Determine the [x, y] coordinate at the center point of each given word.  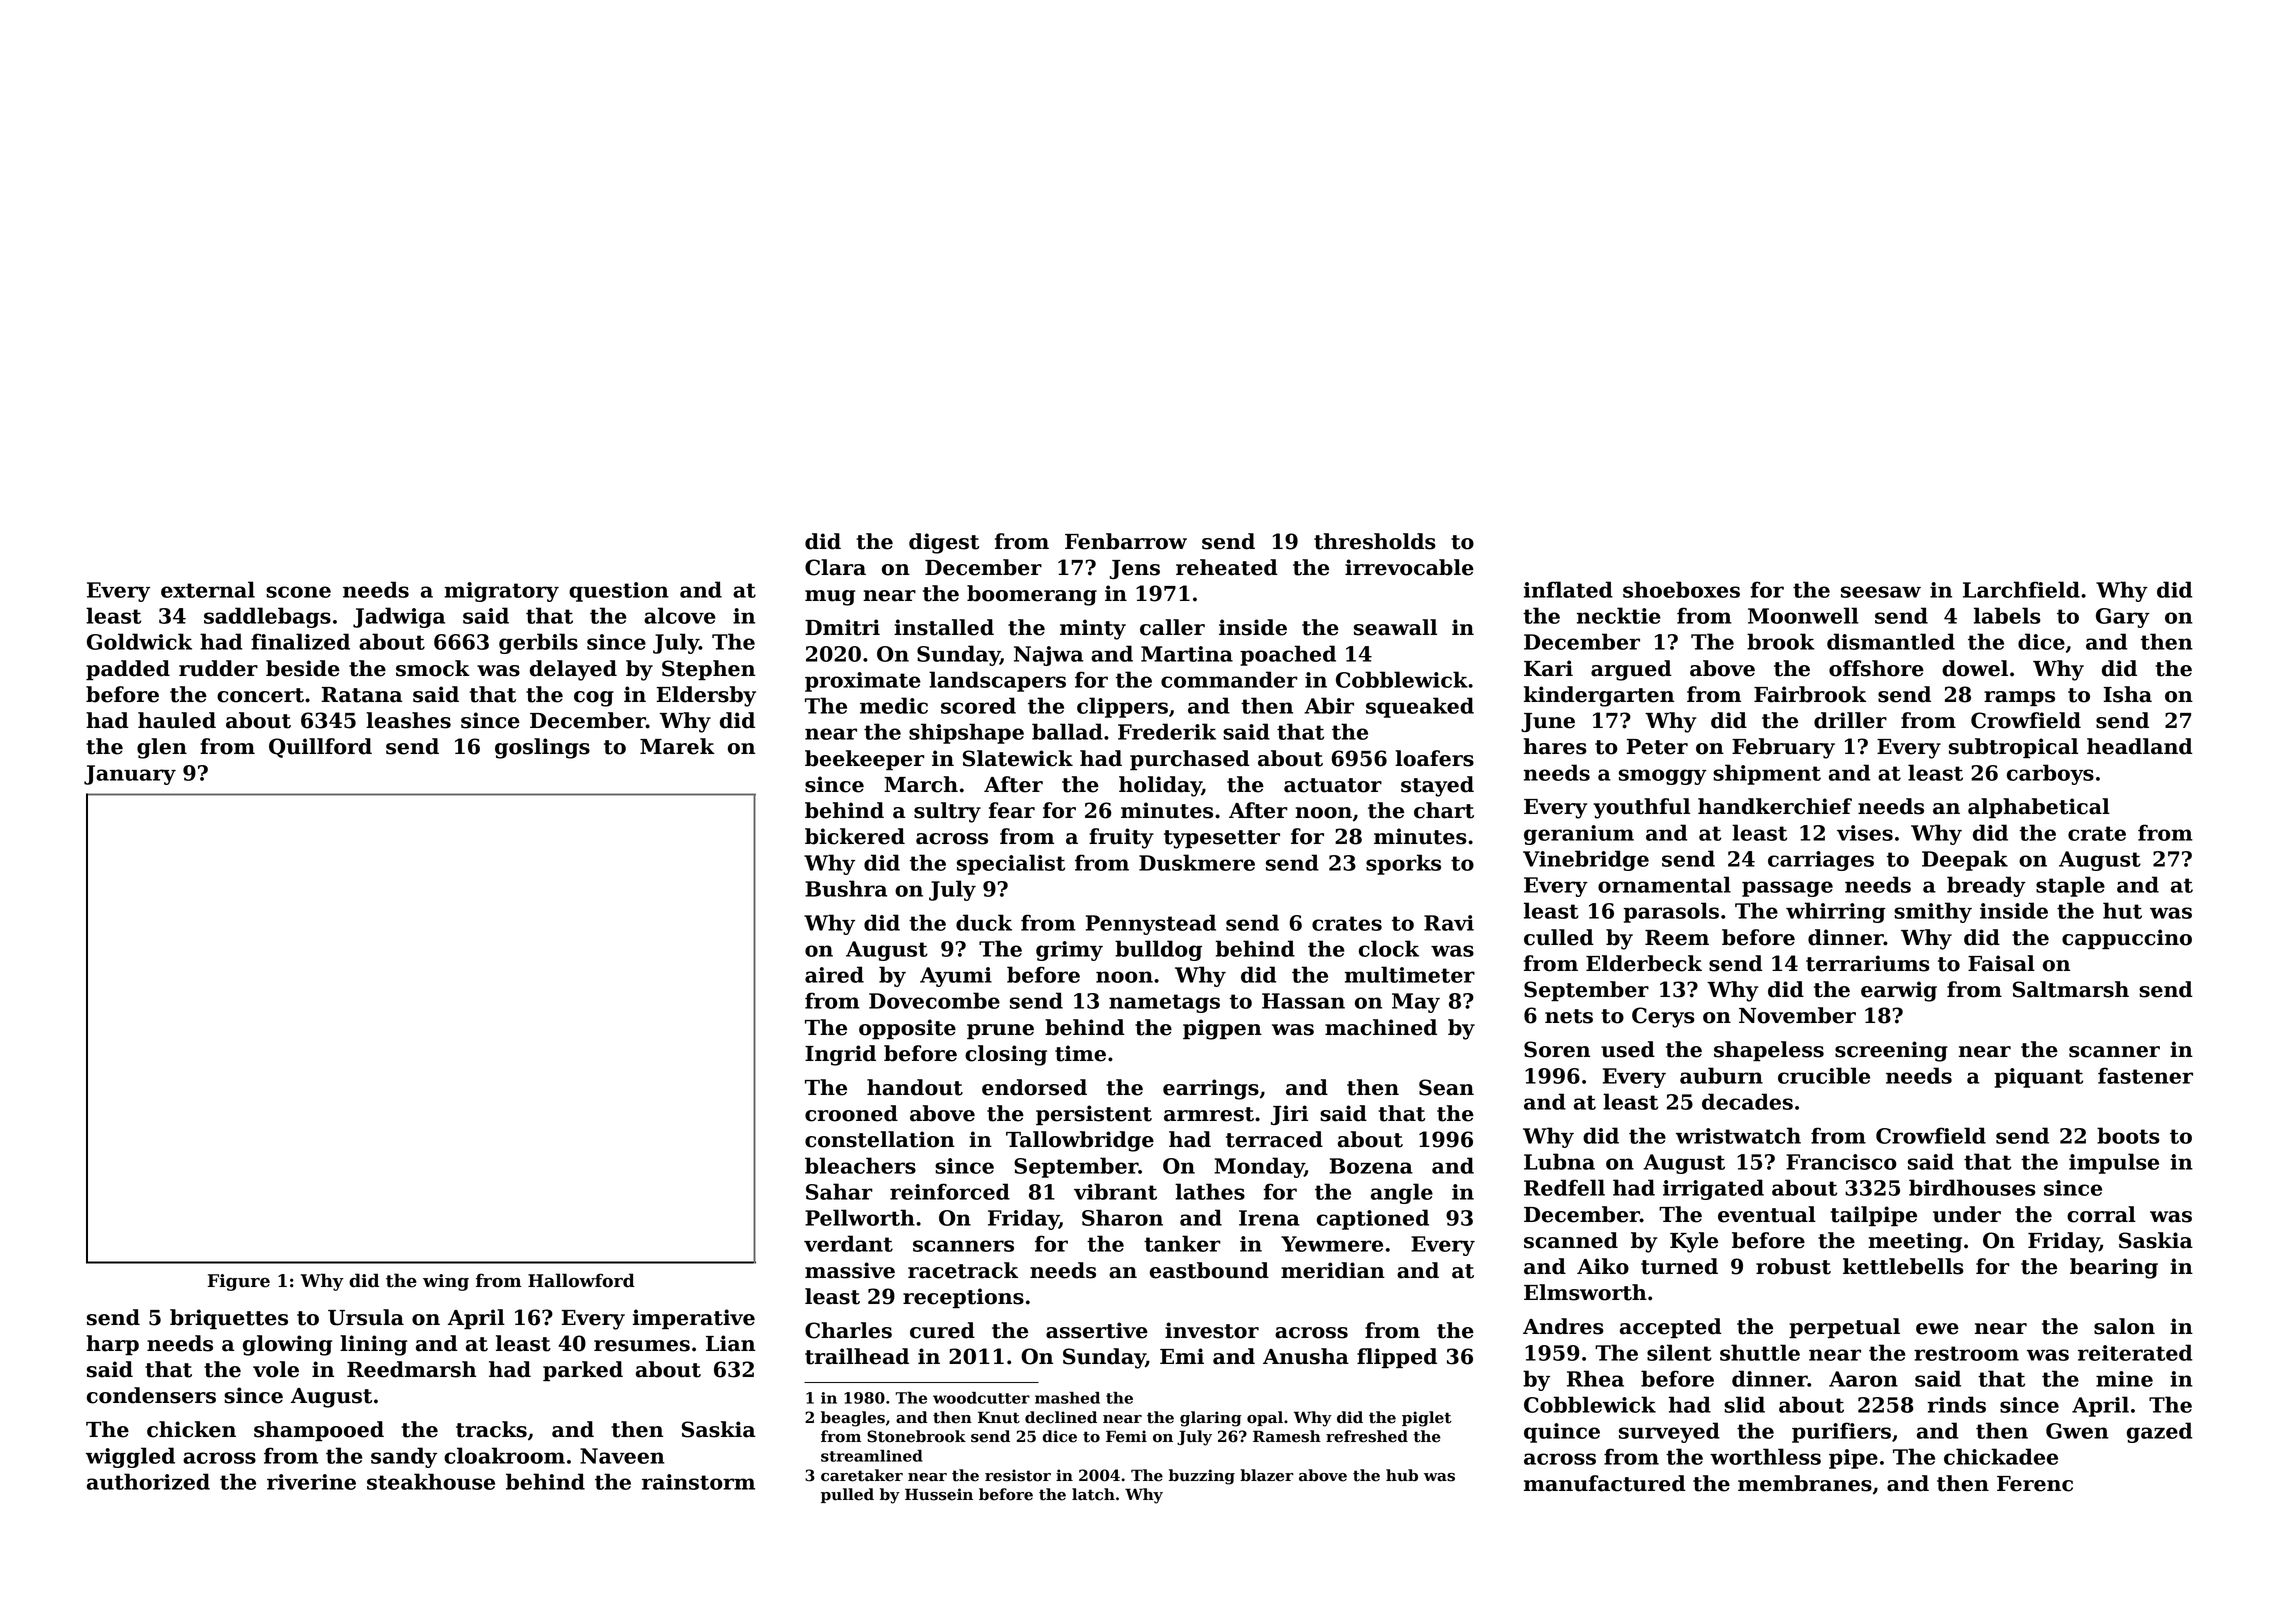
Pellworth [860, 1217]
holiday [1160, 786]
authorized [148, 1481]
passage [1787, 889]
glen [162, 748]
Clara [835, 567]
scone [298, 592]
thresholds [1375, 541]
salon [2124, 1326]
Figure [239, 1282]
